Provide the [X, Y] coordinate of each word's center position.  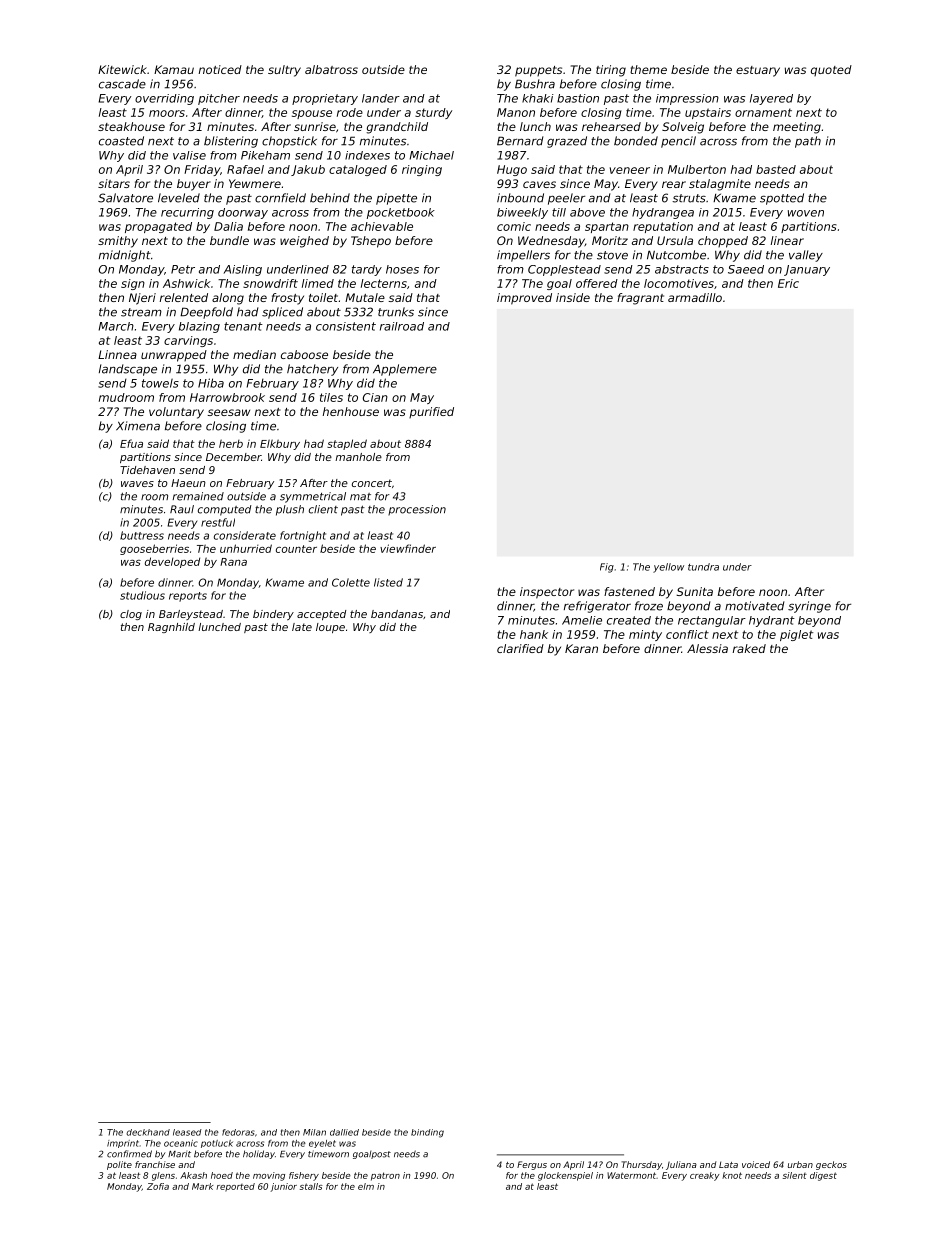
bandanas [397, 614]
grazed [567, 142]
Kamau [174, 69]
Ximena [138, 426]
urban [800, 1164]
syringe [809, 607]
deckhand [148, 1132]
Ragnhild [171, 628]
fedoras [238, 1132]
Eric [788, 283]
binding [427, 1133]
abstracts [682, 269]
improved [524, 299]
